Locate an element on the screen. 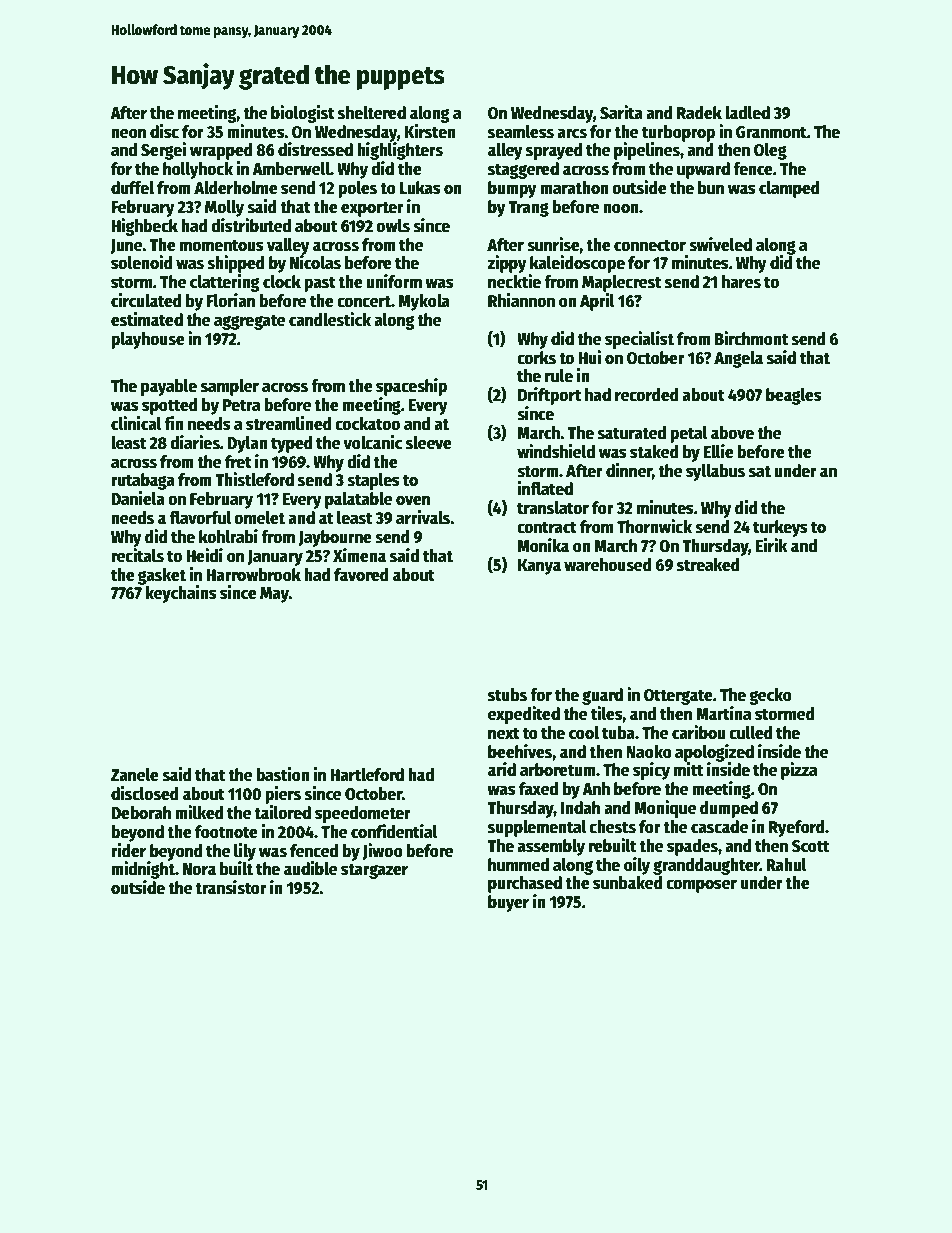 The height and width of the screenshot is (1233, 952). momentous is located at coordinates (222, 245).
